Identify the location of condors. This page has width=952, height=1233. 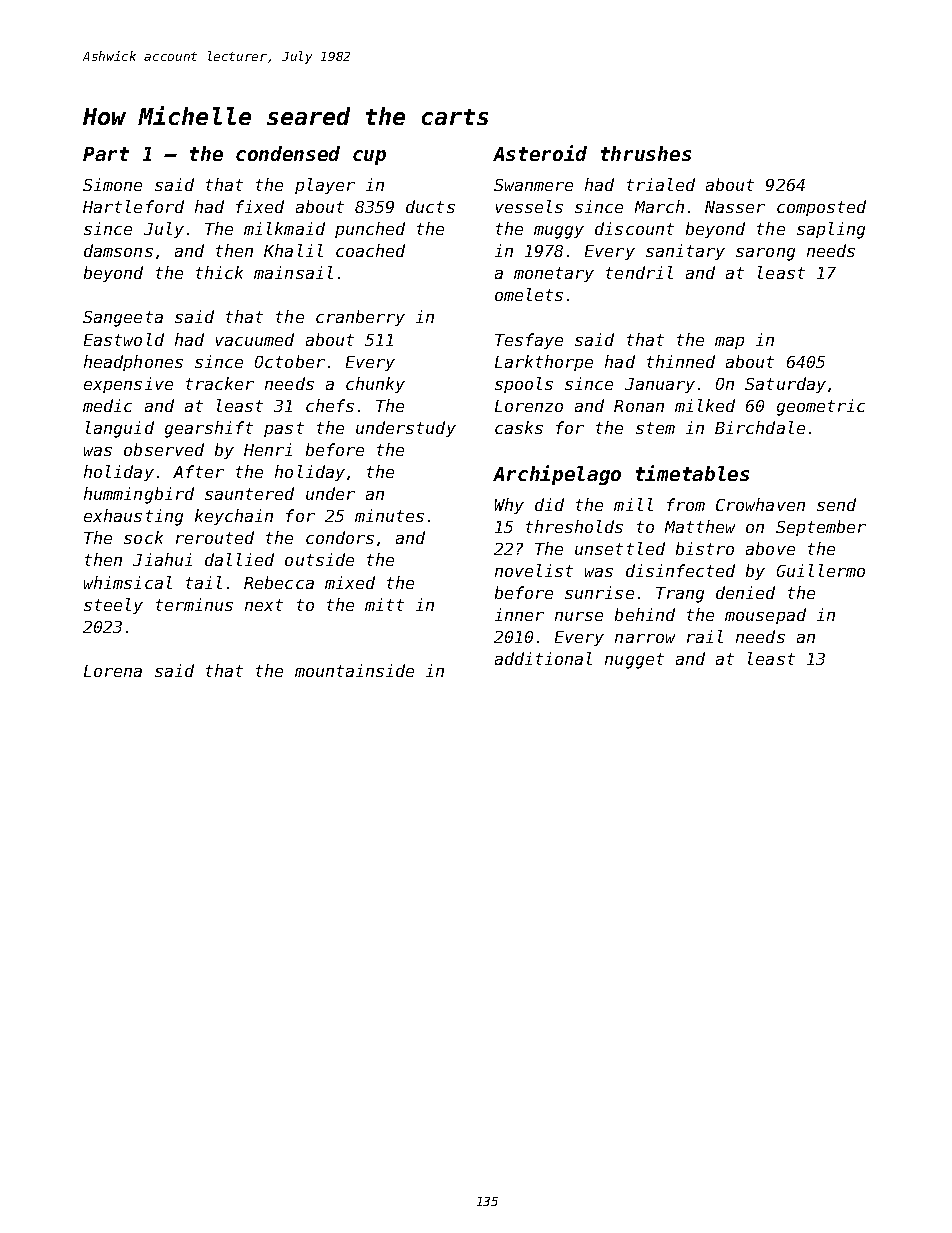
(340, 537).
